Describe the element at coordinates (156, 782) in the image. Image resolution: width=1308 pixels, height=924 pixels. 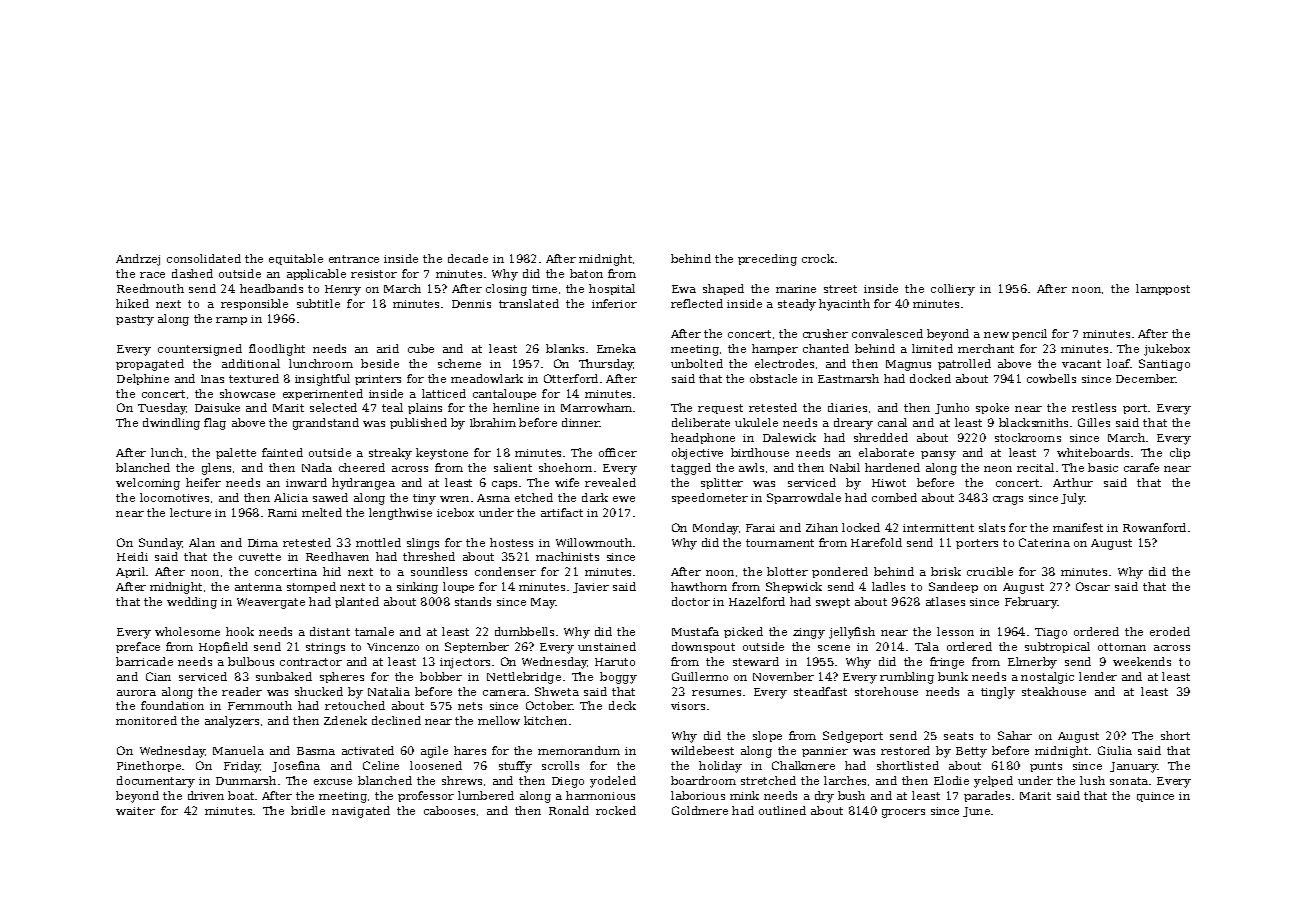
I see `documentary` at that location.
